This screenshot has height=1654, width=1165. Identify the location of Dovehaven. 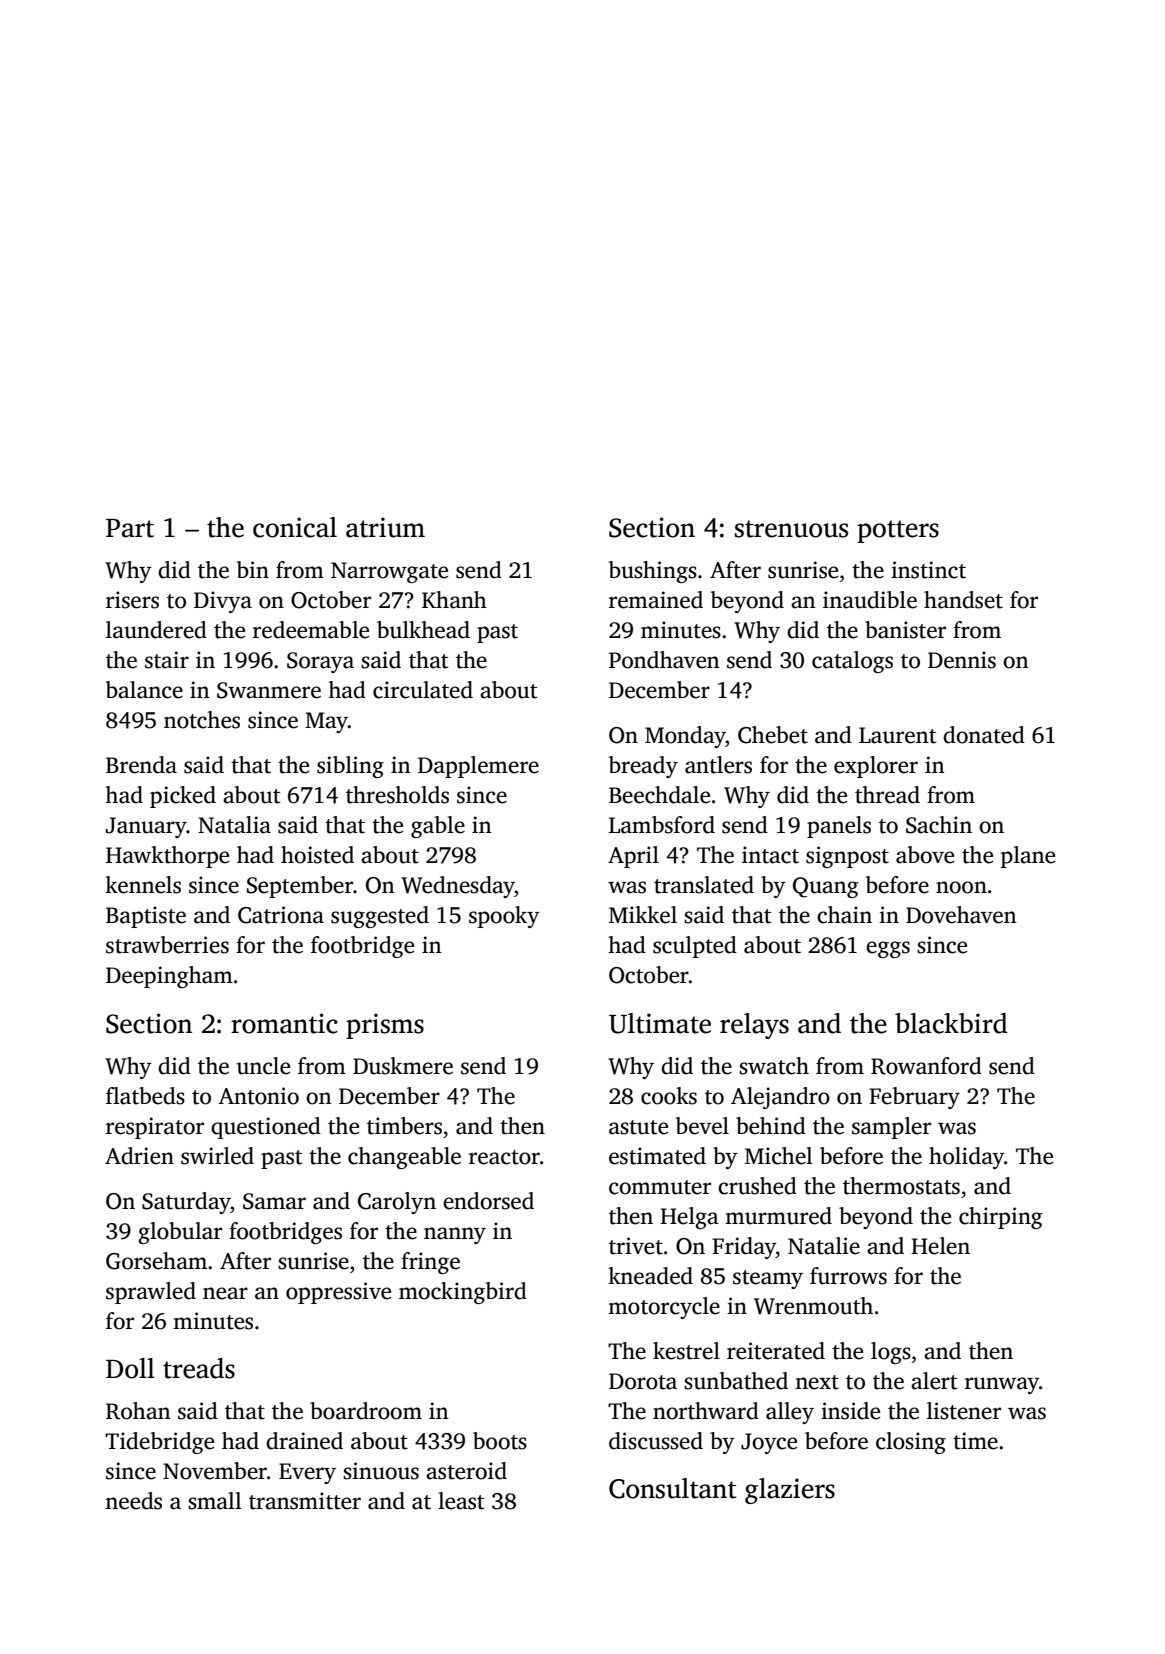
(961, 915).
